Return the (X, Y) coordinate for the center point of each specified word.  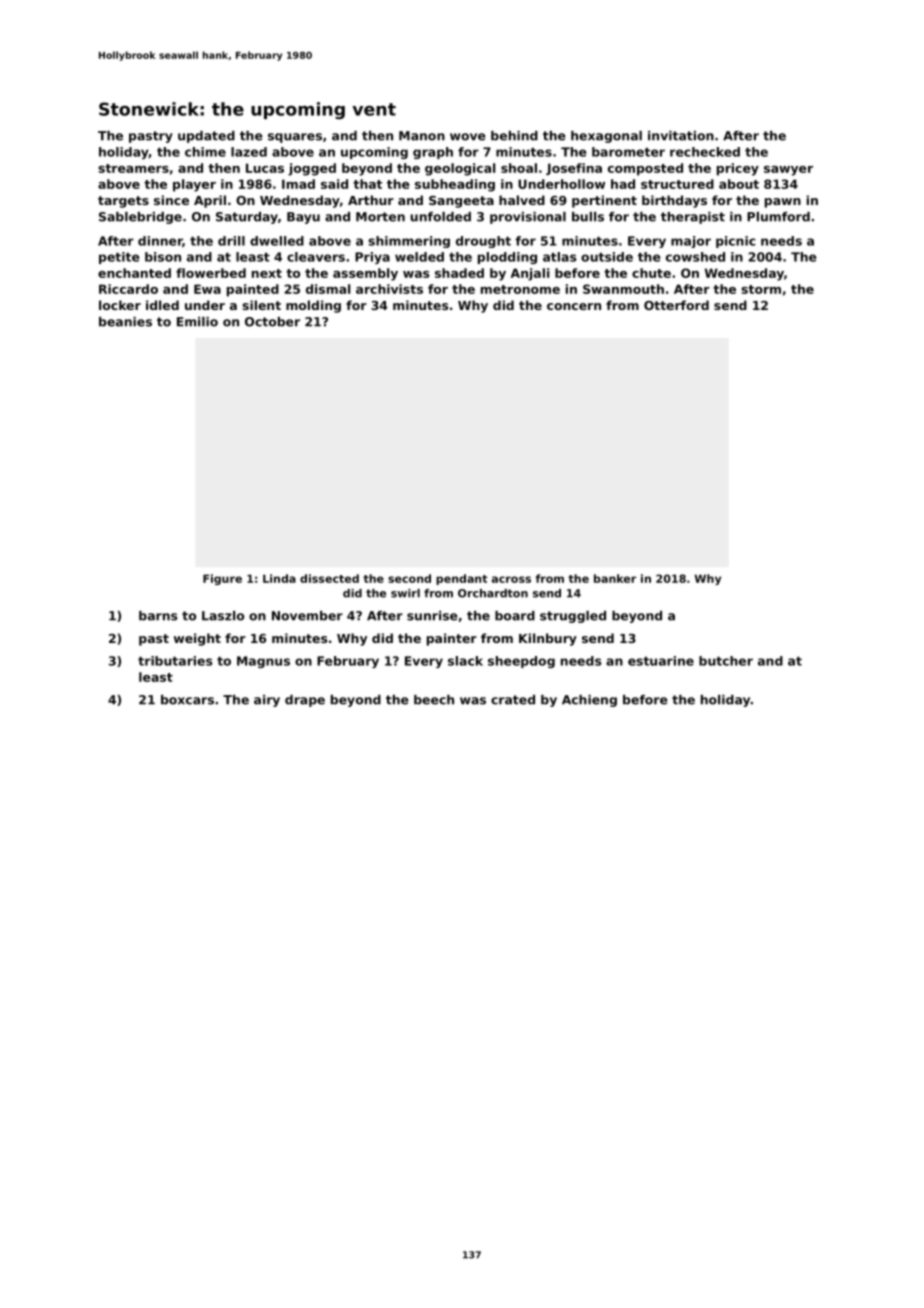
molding (313, 306)
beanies (125, 322)
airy (267, 701)
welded (419, 257)
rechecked (705, 152)
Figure (222, 579)
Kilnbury (548, 639)
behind (514, 136)
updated (206, 137)
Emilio (197, 322)
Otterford (676, 305)
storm (761, 289)
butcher (726, 661)
